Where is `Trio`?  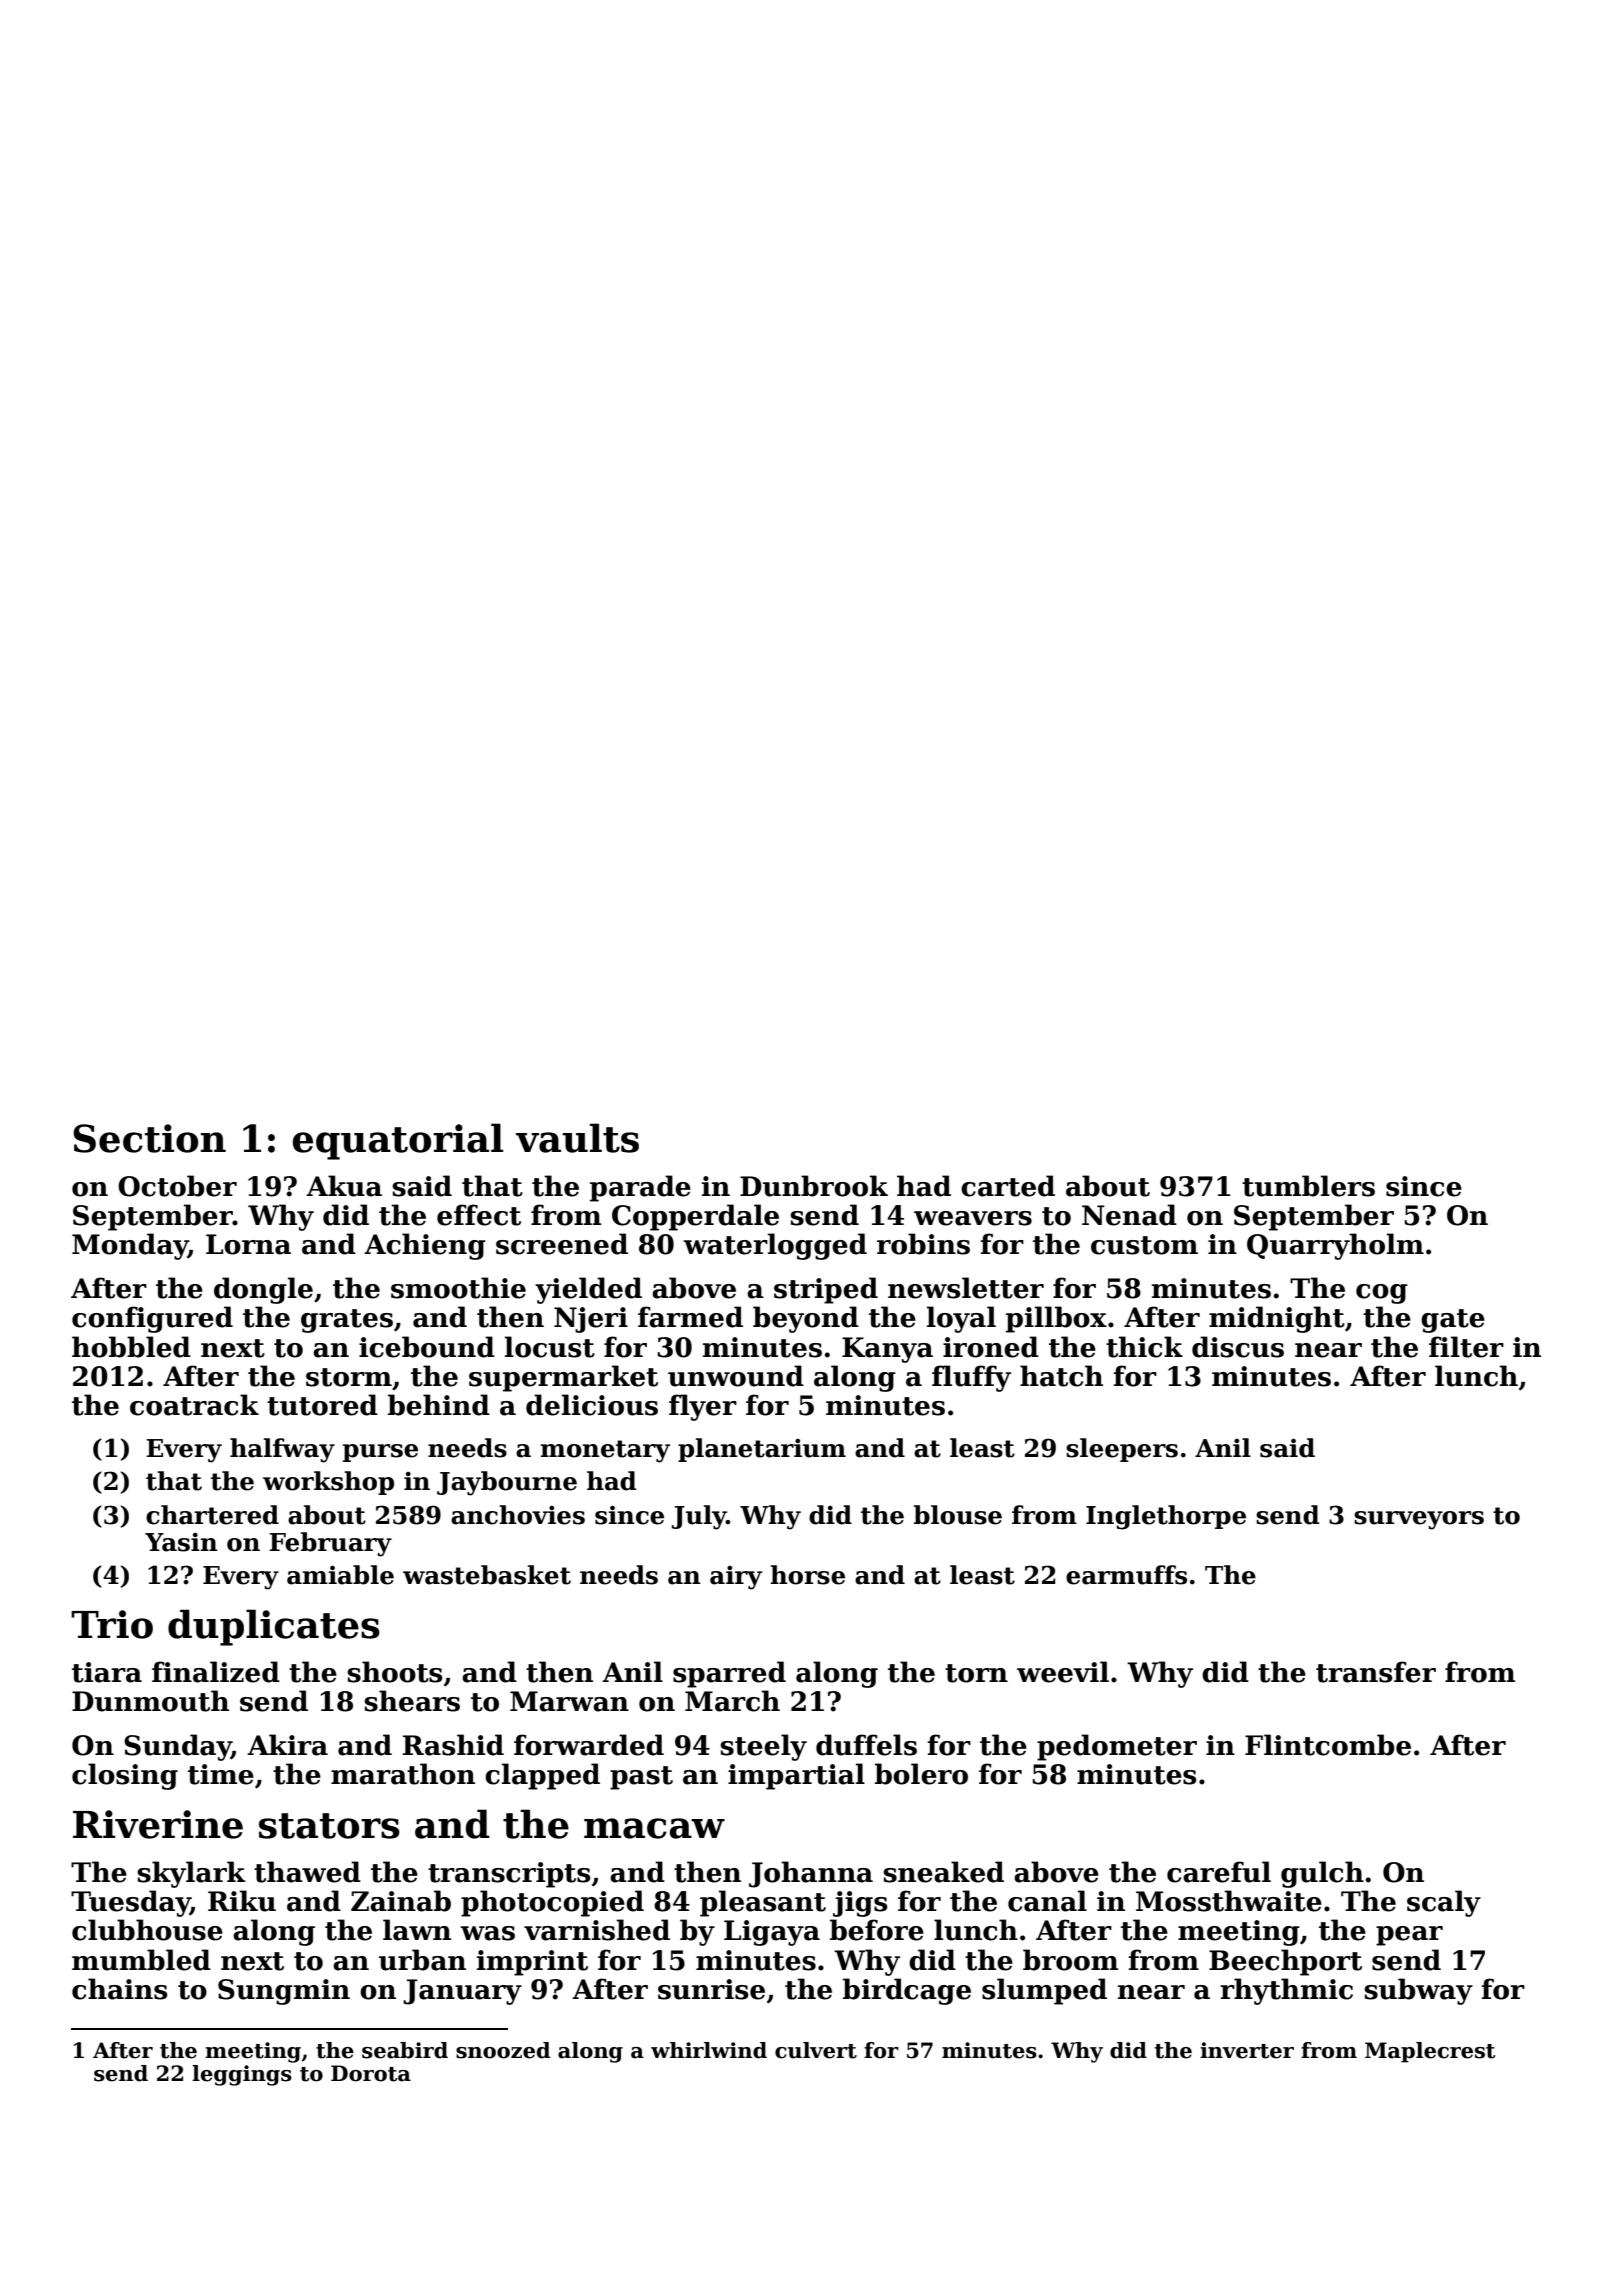
Trio is located at coordinates (112, 1624).
